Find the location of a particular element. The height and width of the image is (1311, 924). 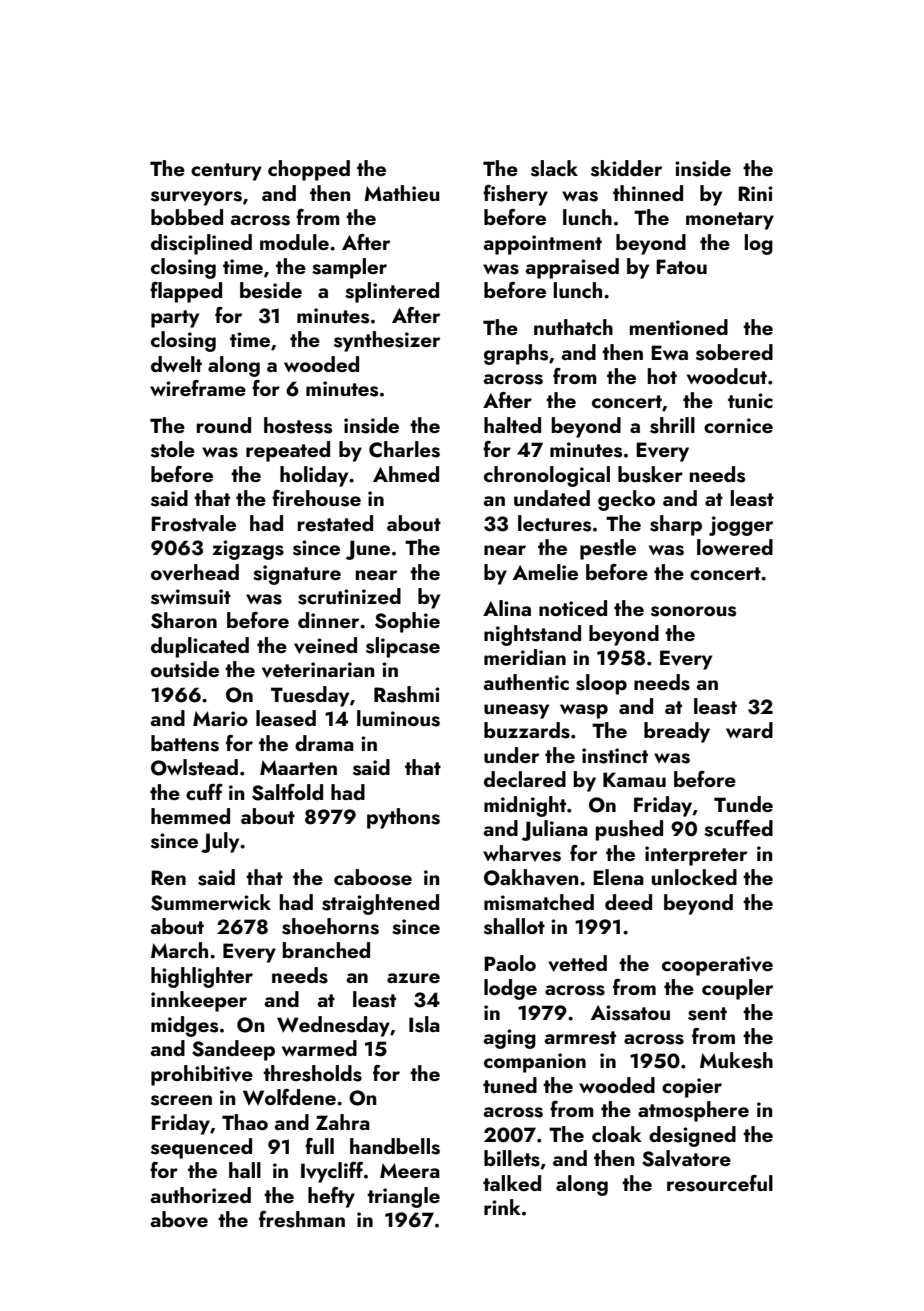

warmed is located at coordinates (319, 1048).
